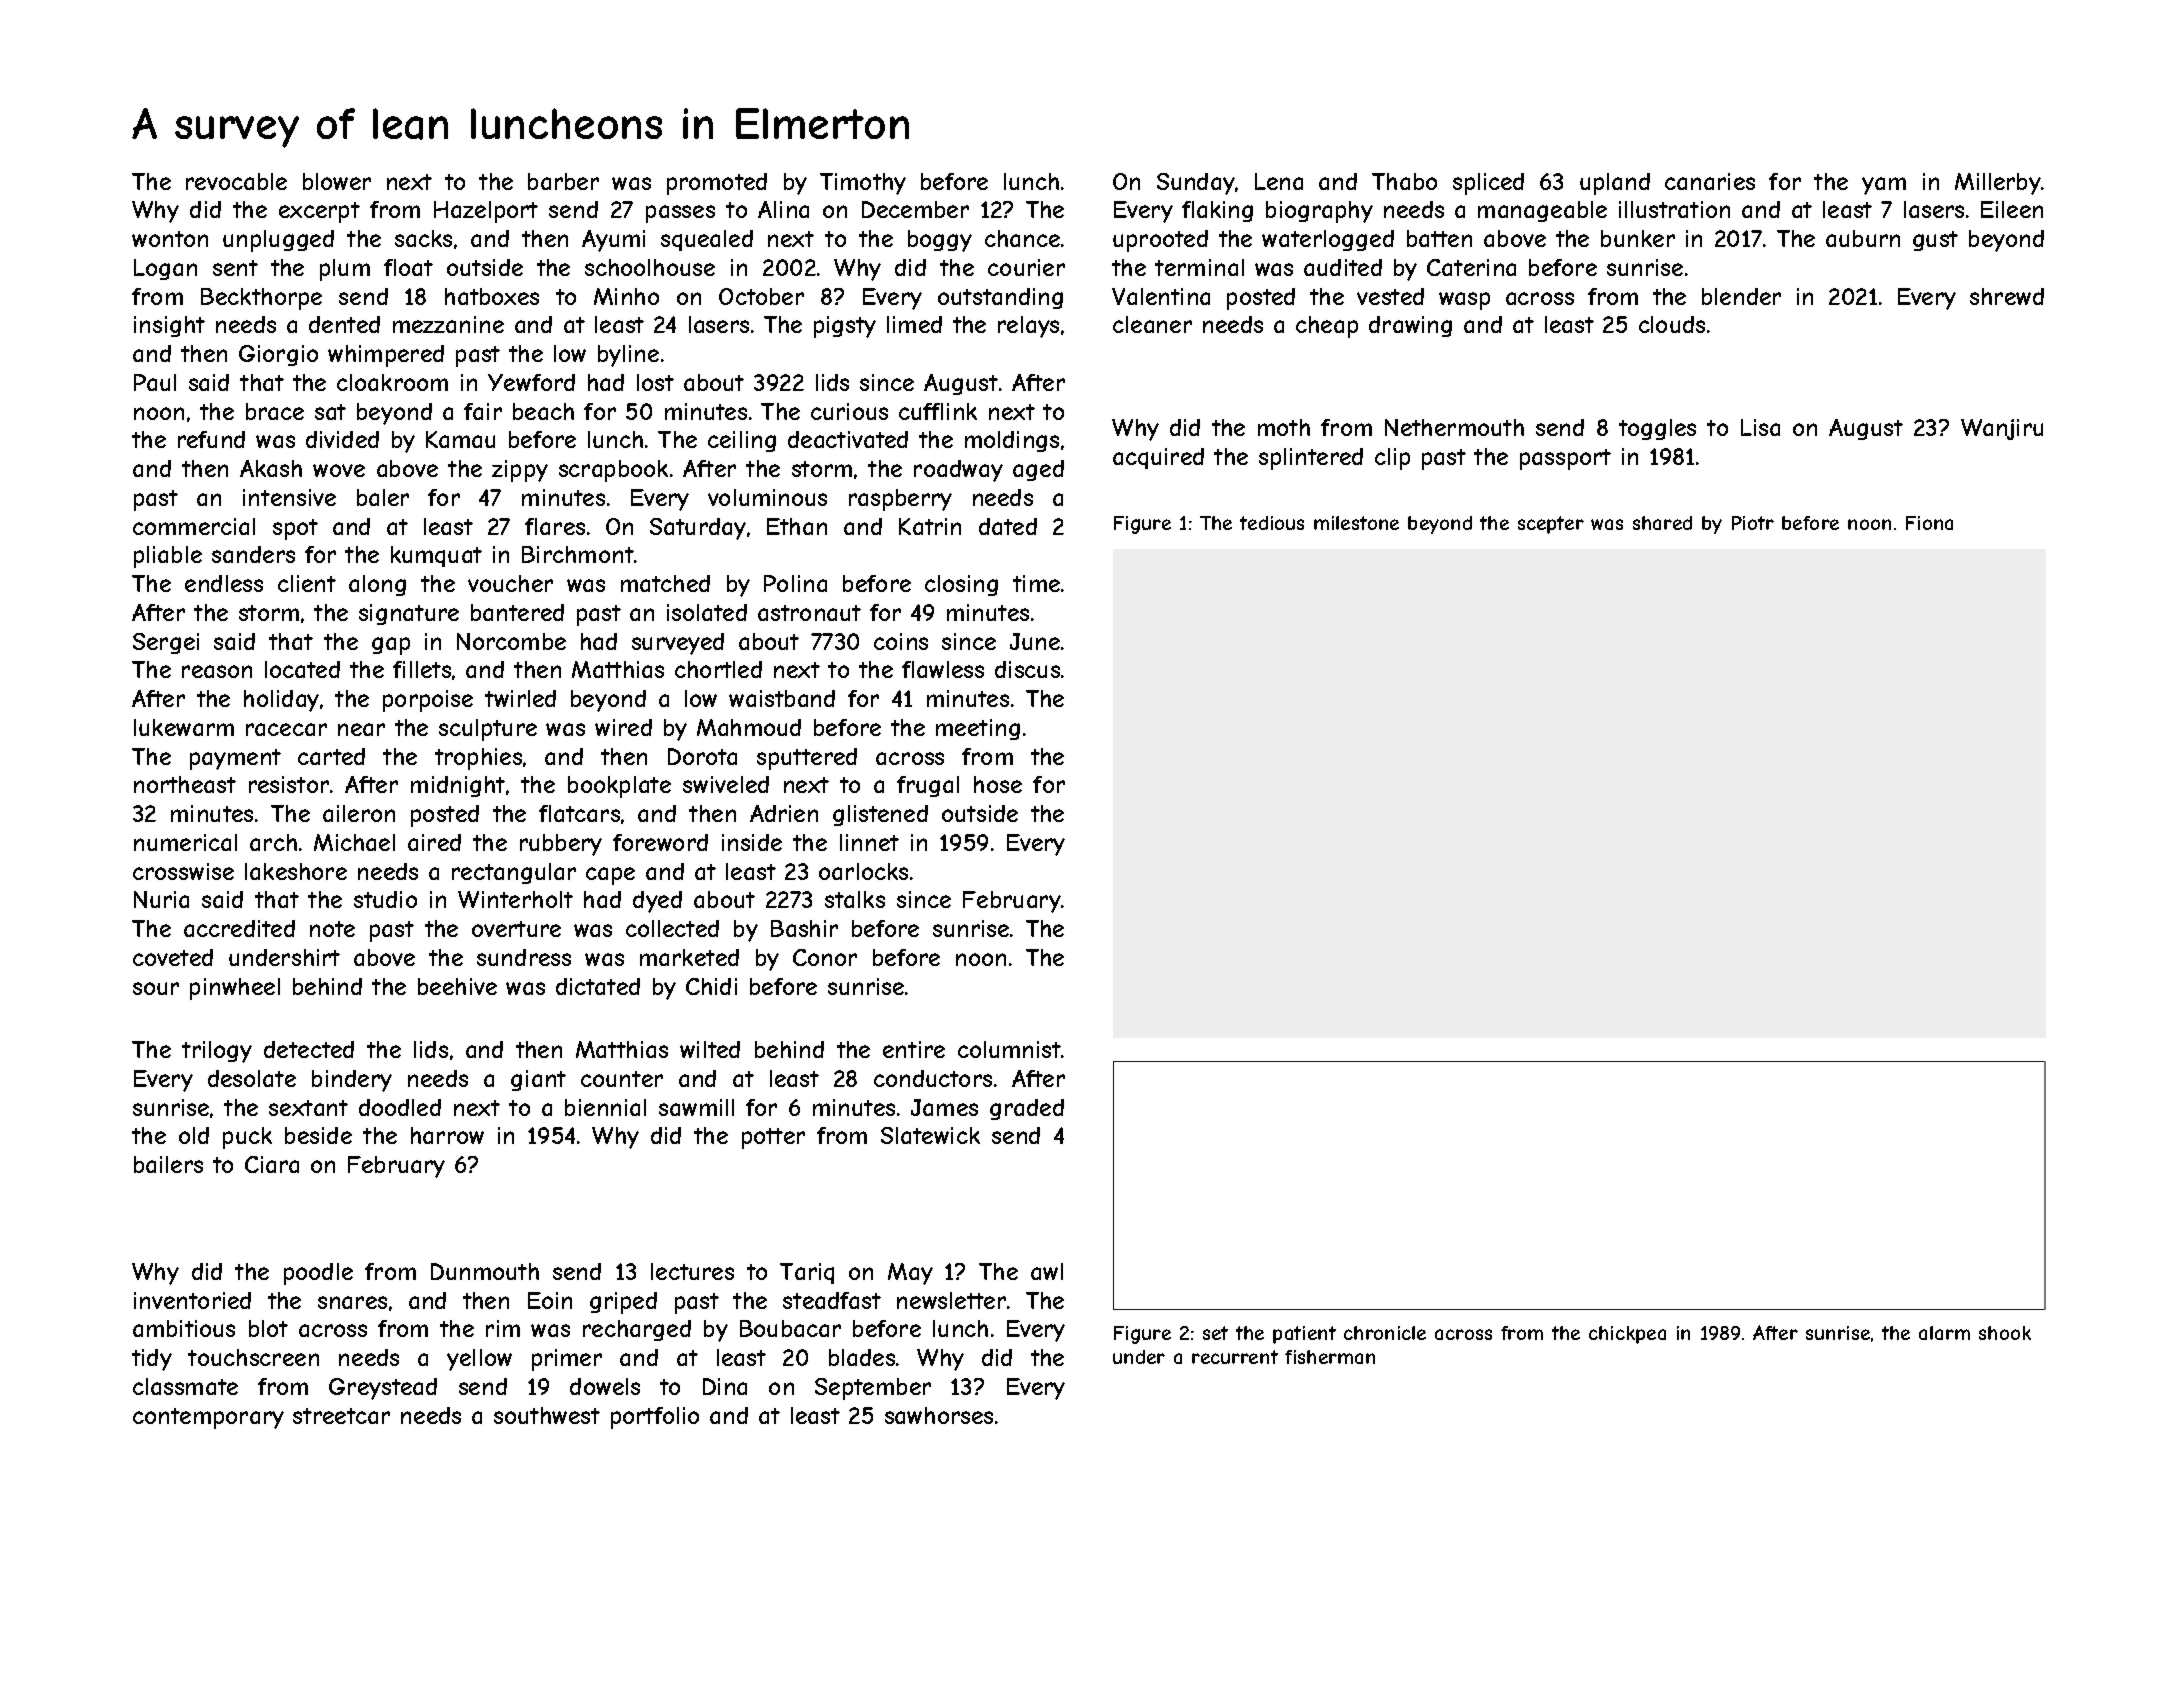  Describe the element at coordinates (1009, 1049) in the screenshot. I see `columnist` at that location.
